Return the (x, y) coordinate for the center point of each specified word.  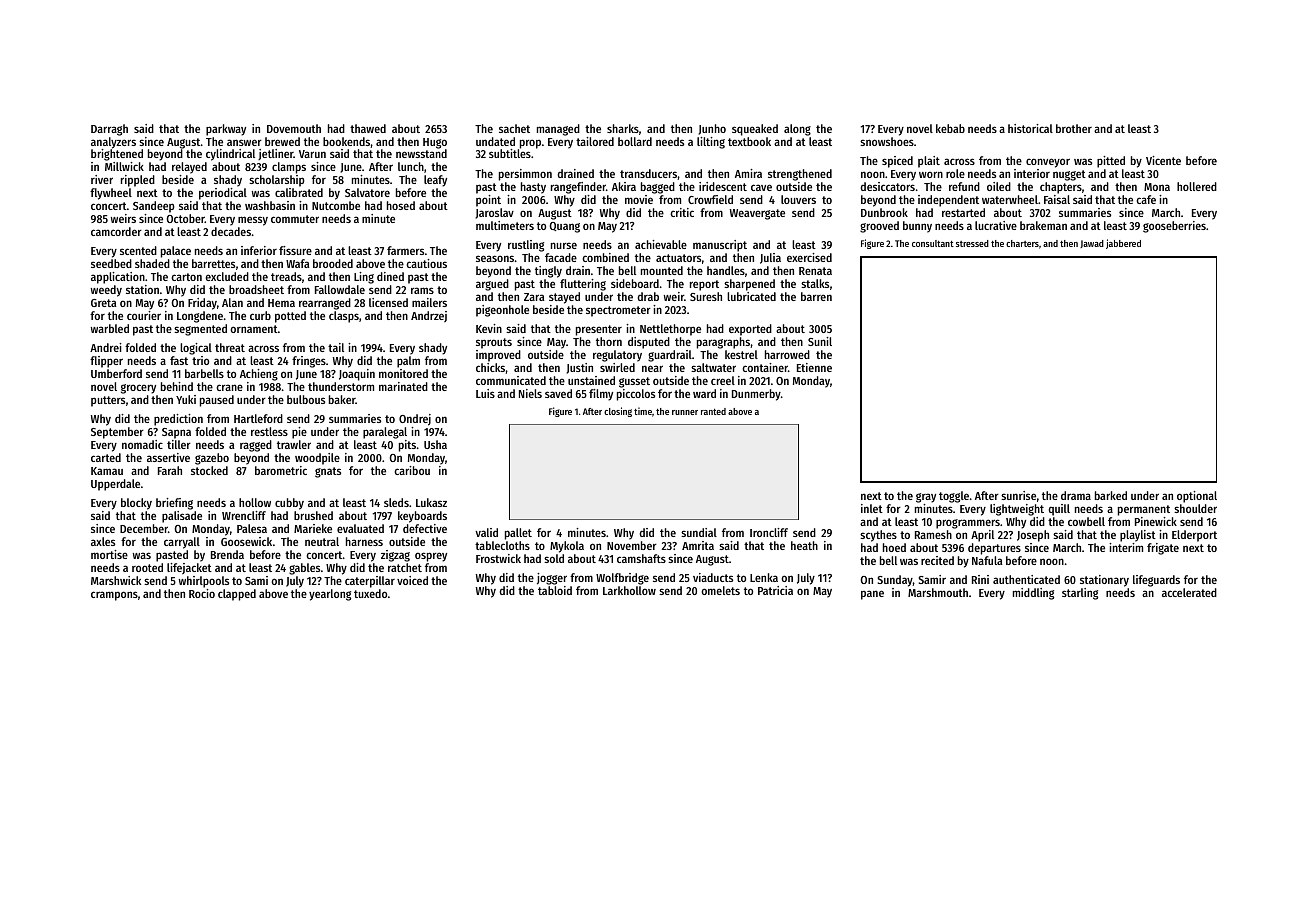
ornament (254, 329)
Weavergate (757, 214)
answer (244, 142)
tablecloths (502, 545)
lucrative (996, 225)
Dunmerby (756, 395)
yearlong (330, 595)
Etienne (814, 367)
